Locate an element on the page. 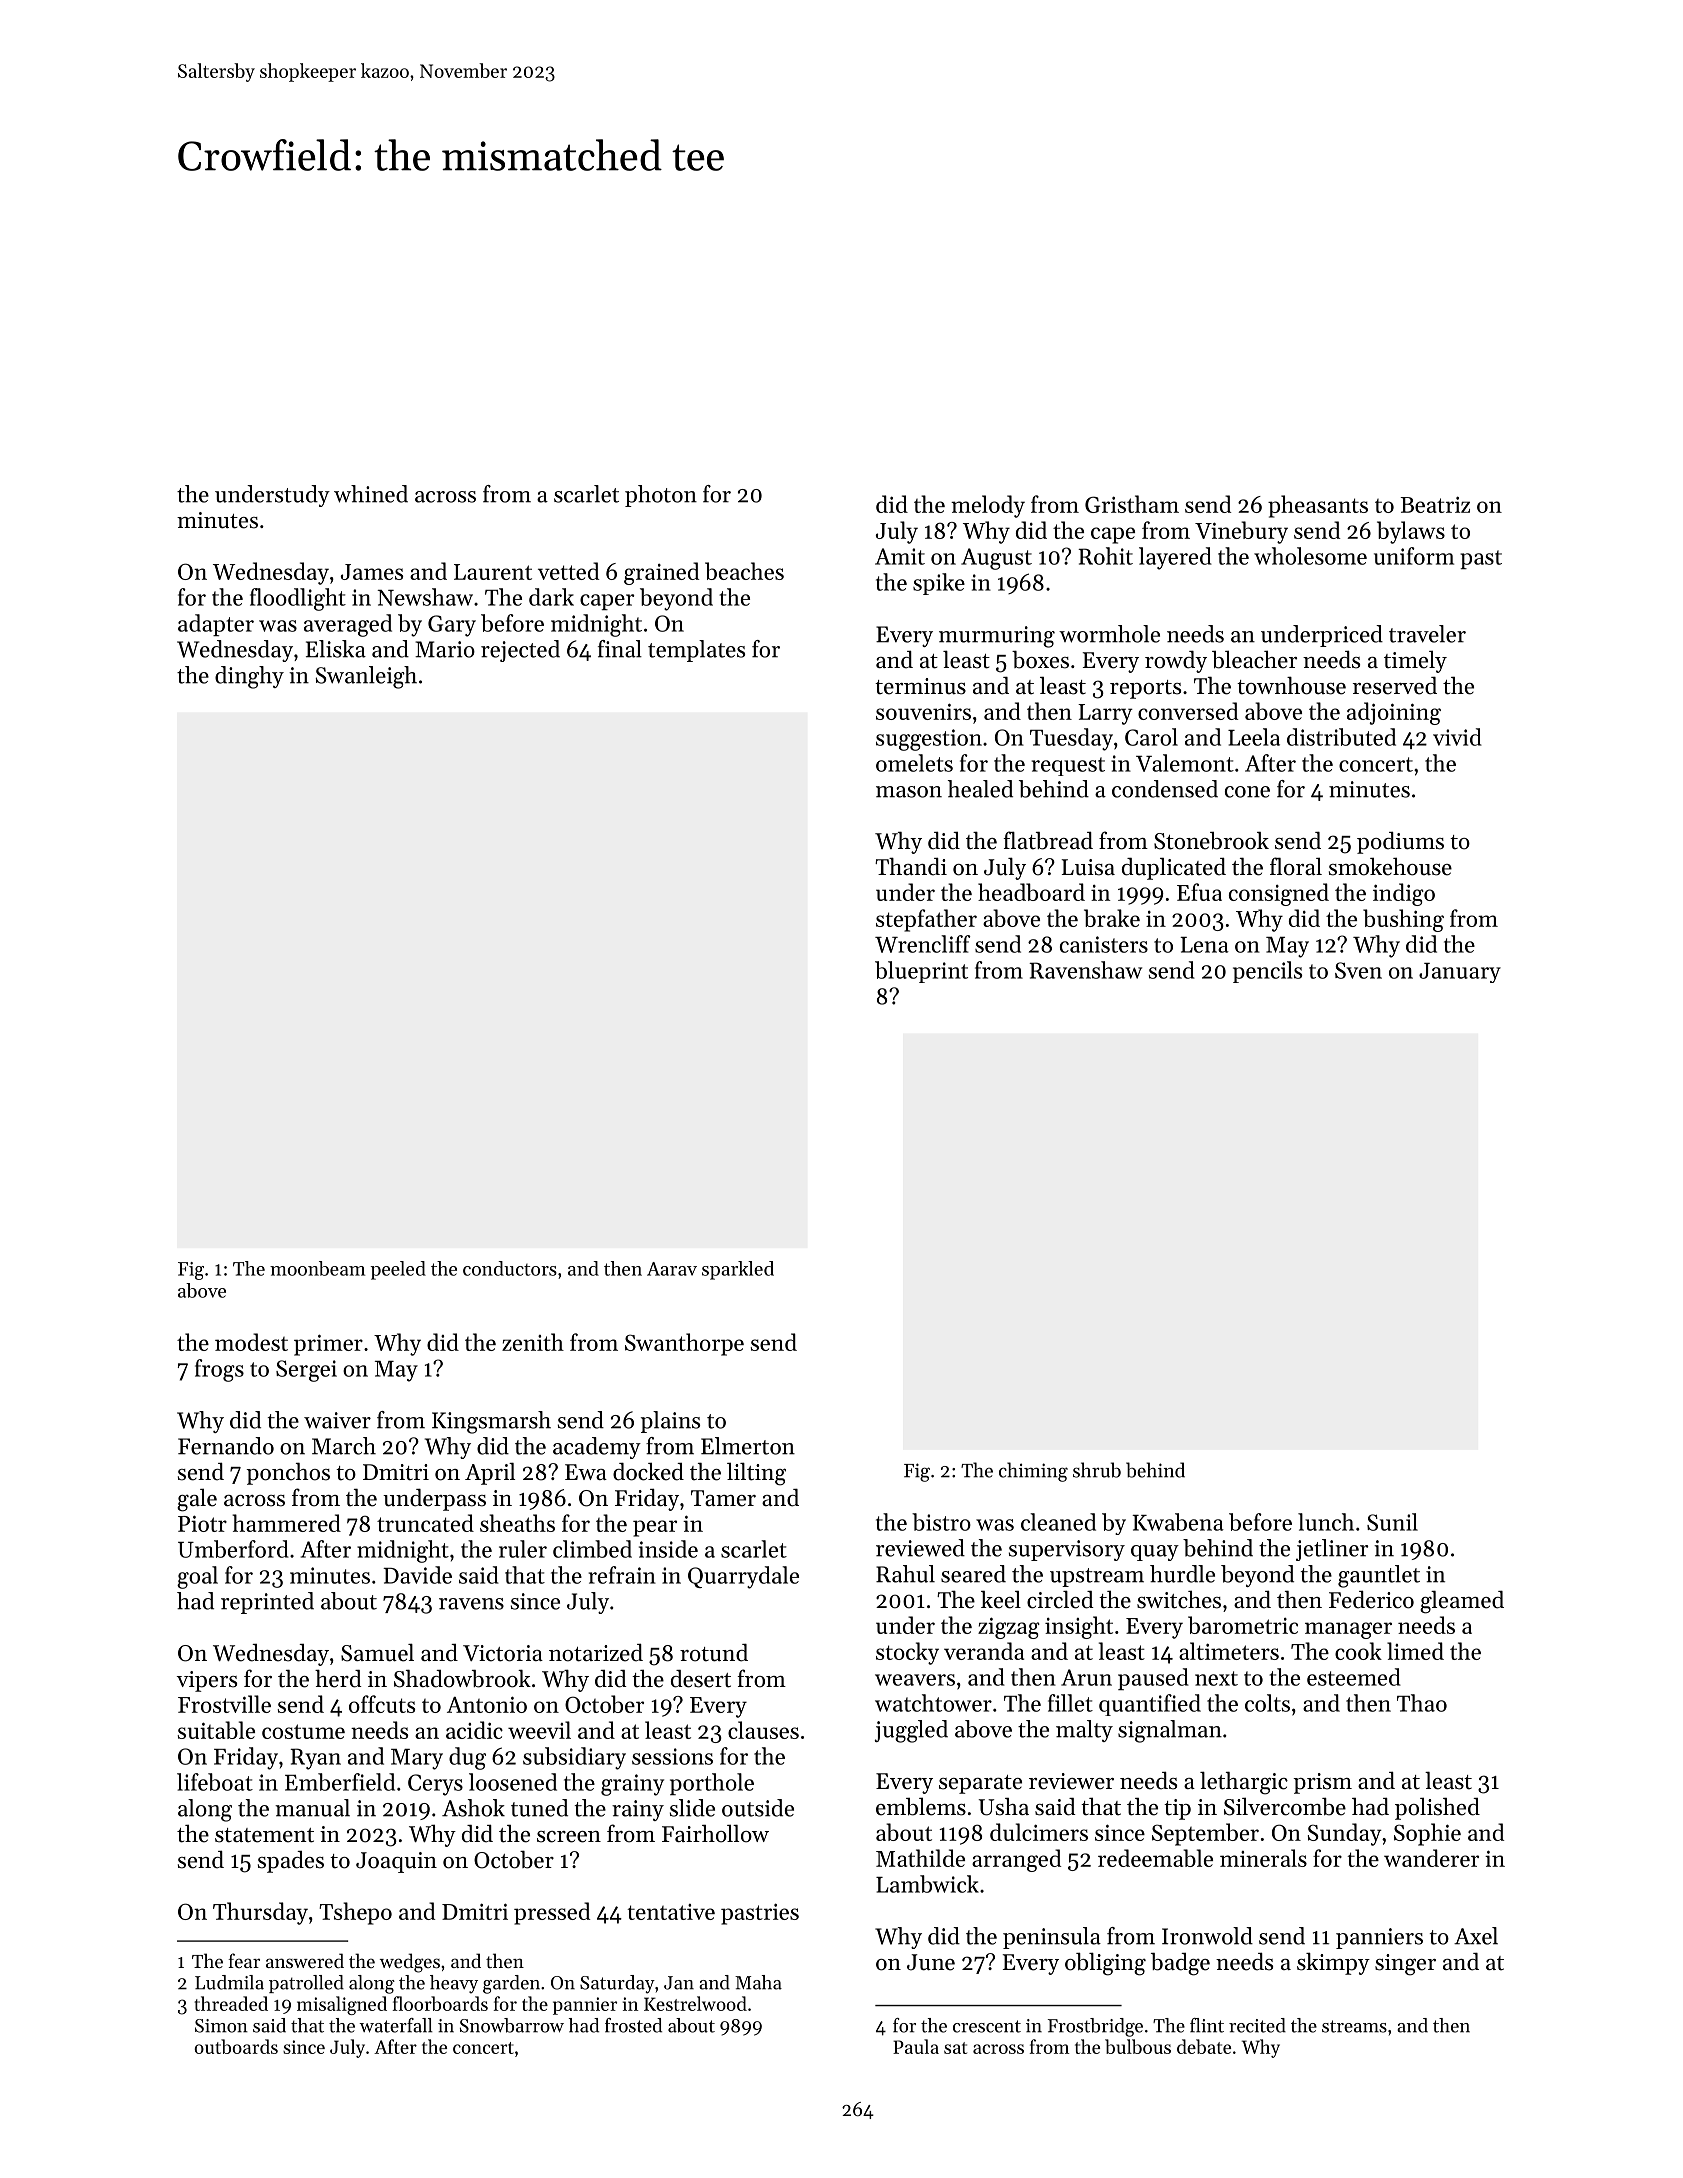 Image resolution: width=1683 pixels, height=2178 pixels. rotund is located at coordinates (714, 1653).
